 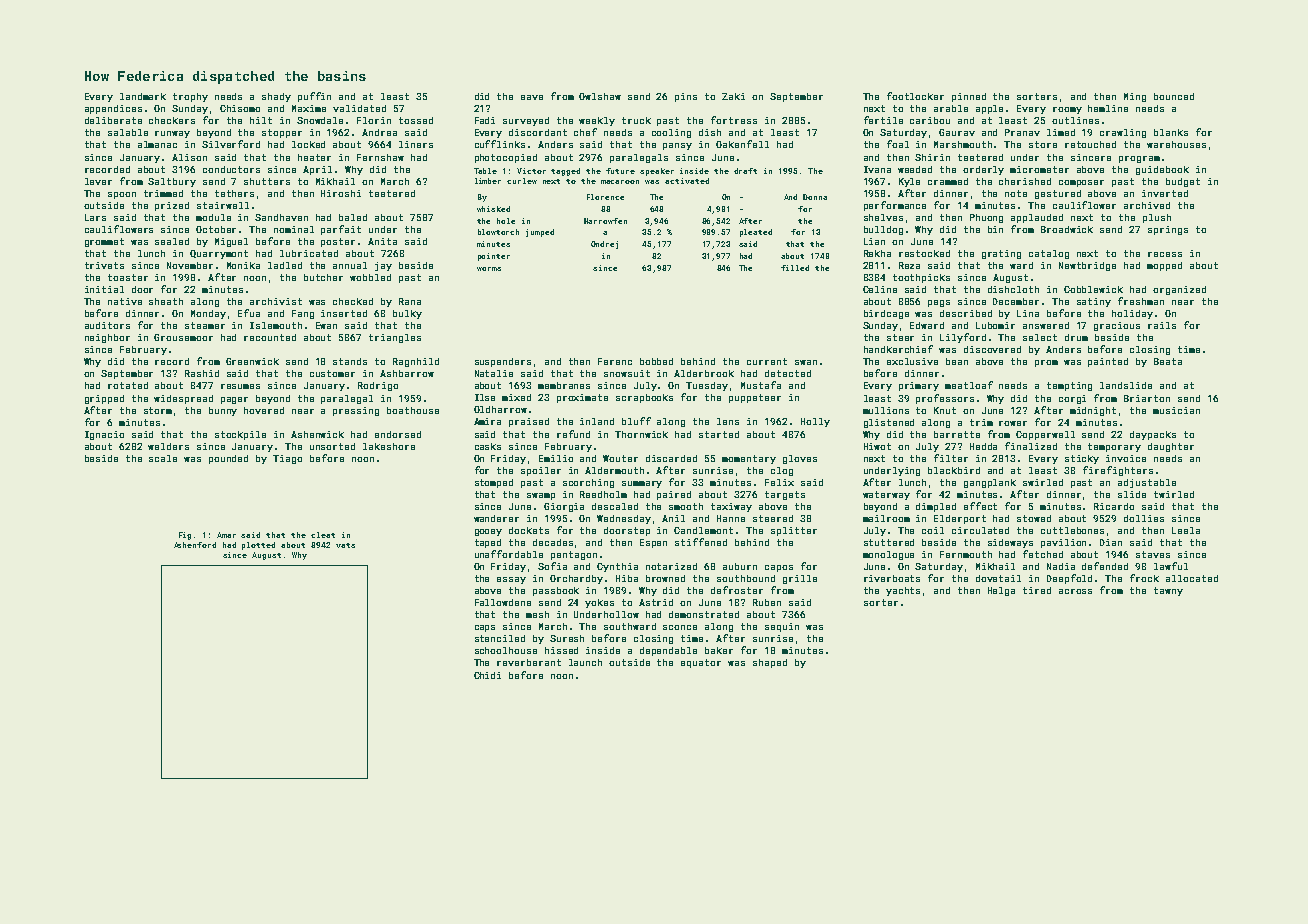 I want to click on Beata, so click(x=1168, y=361).
